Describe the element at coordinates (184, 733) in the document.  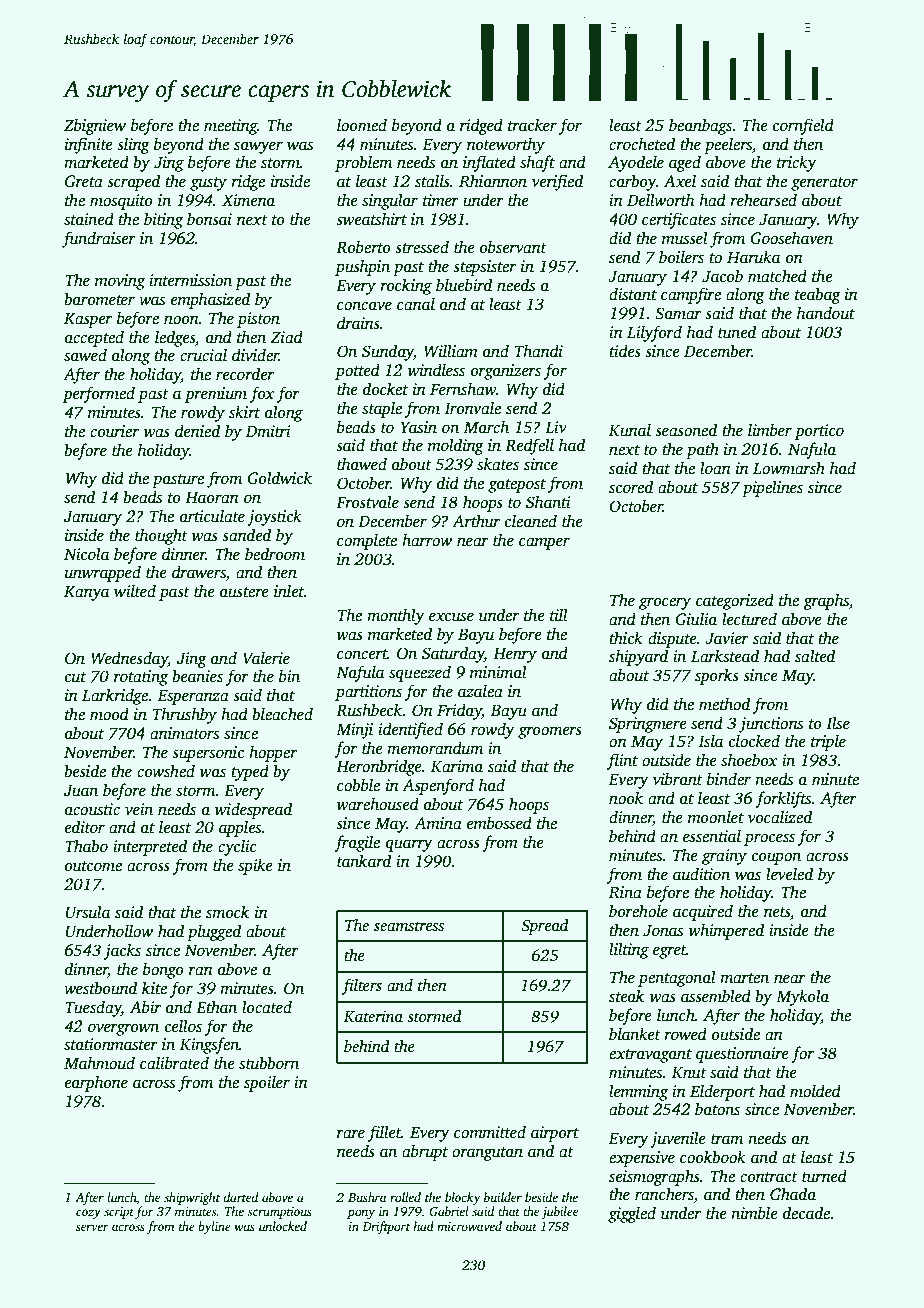
I see `animators` at that location.
